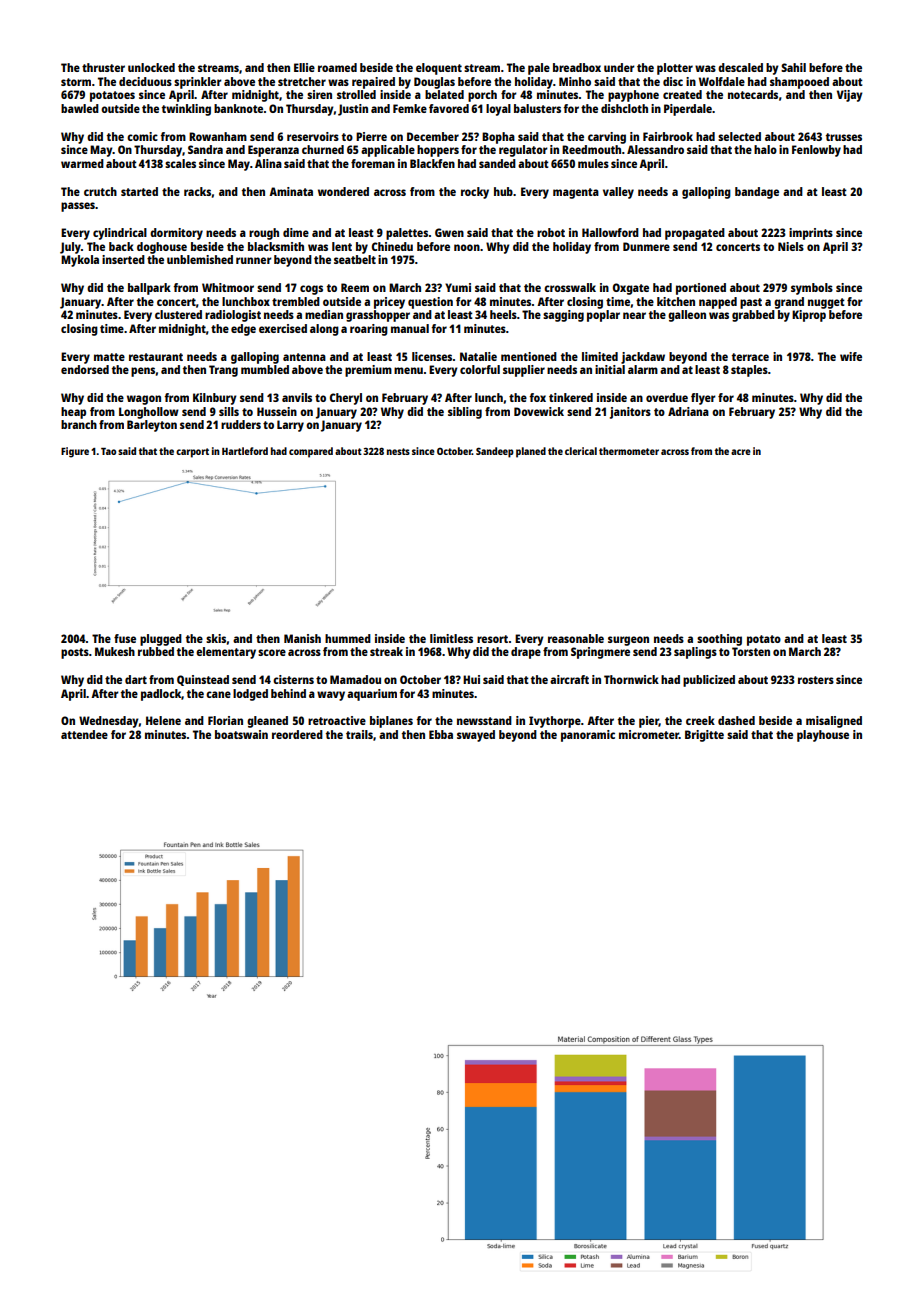  I want to click on Fenlowby, so click(816, 151).
